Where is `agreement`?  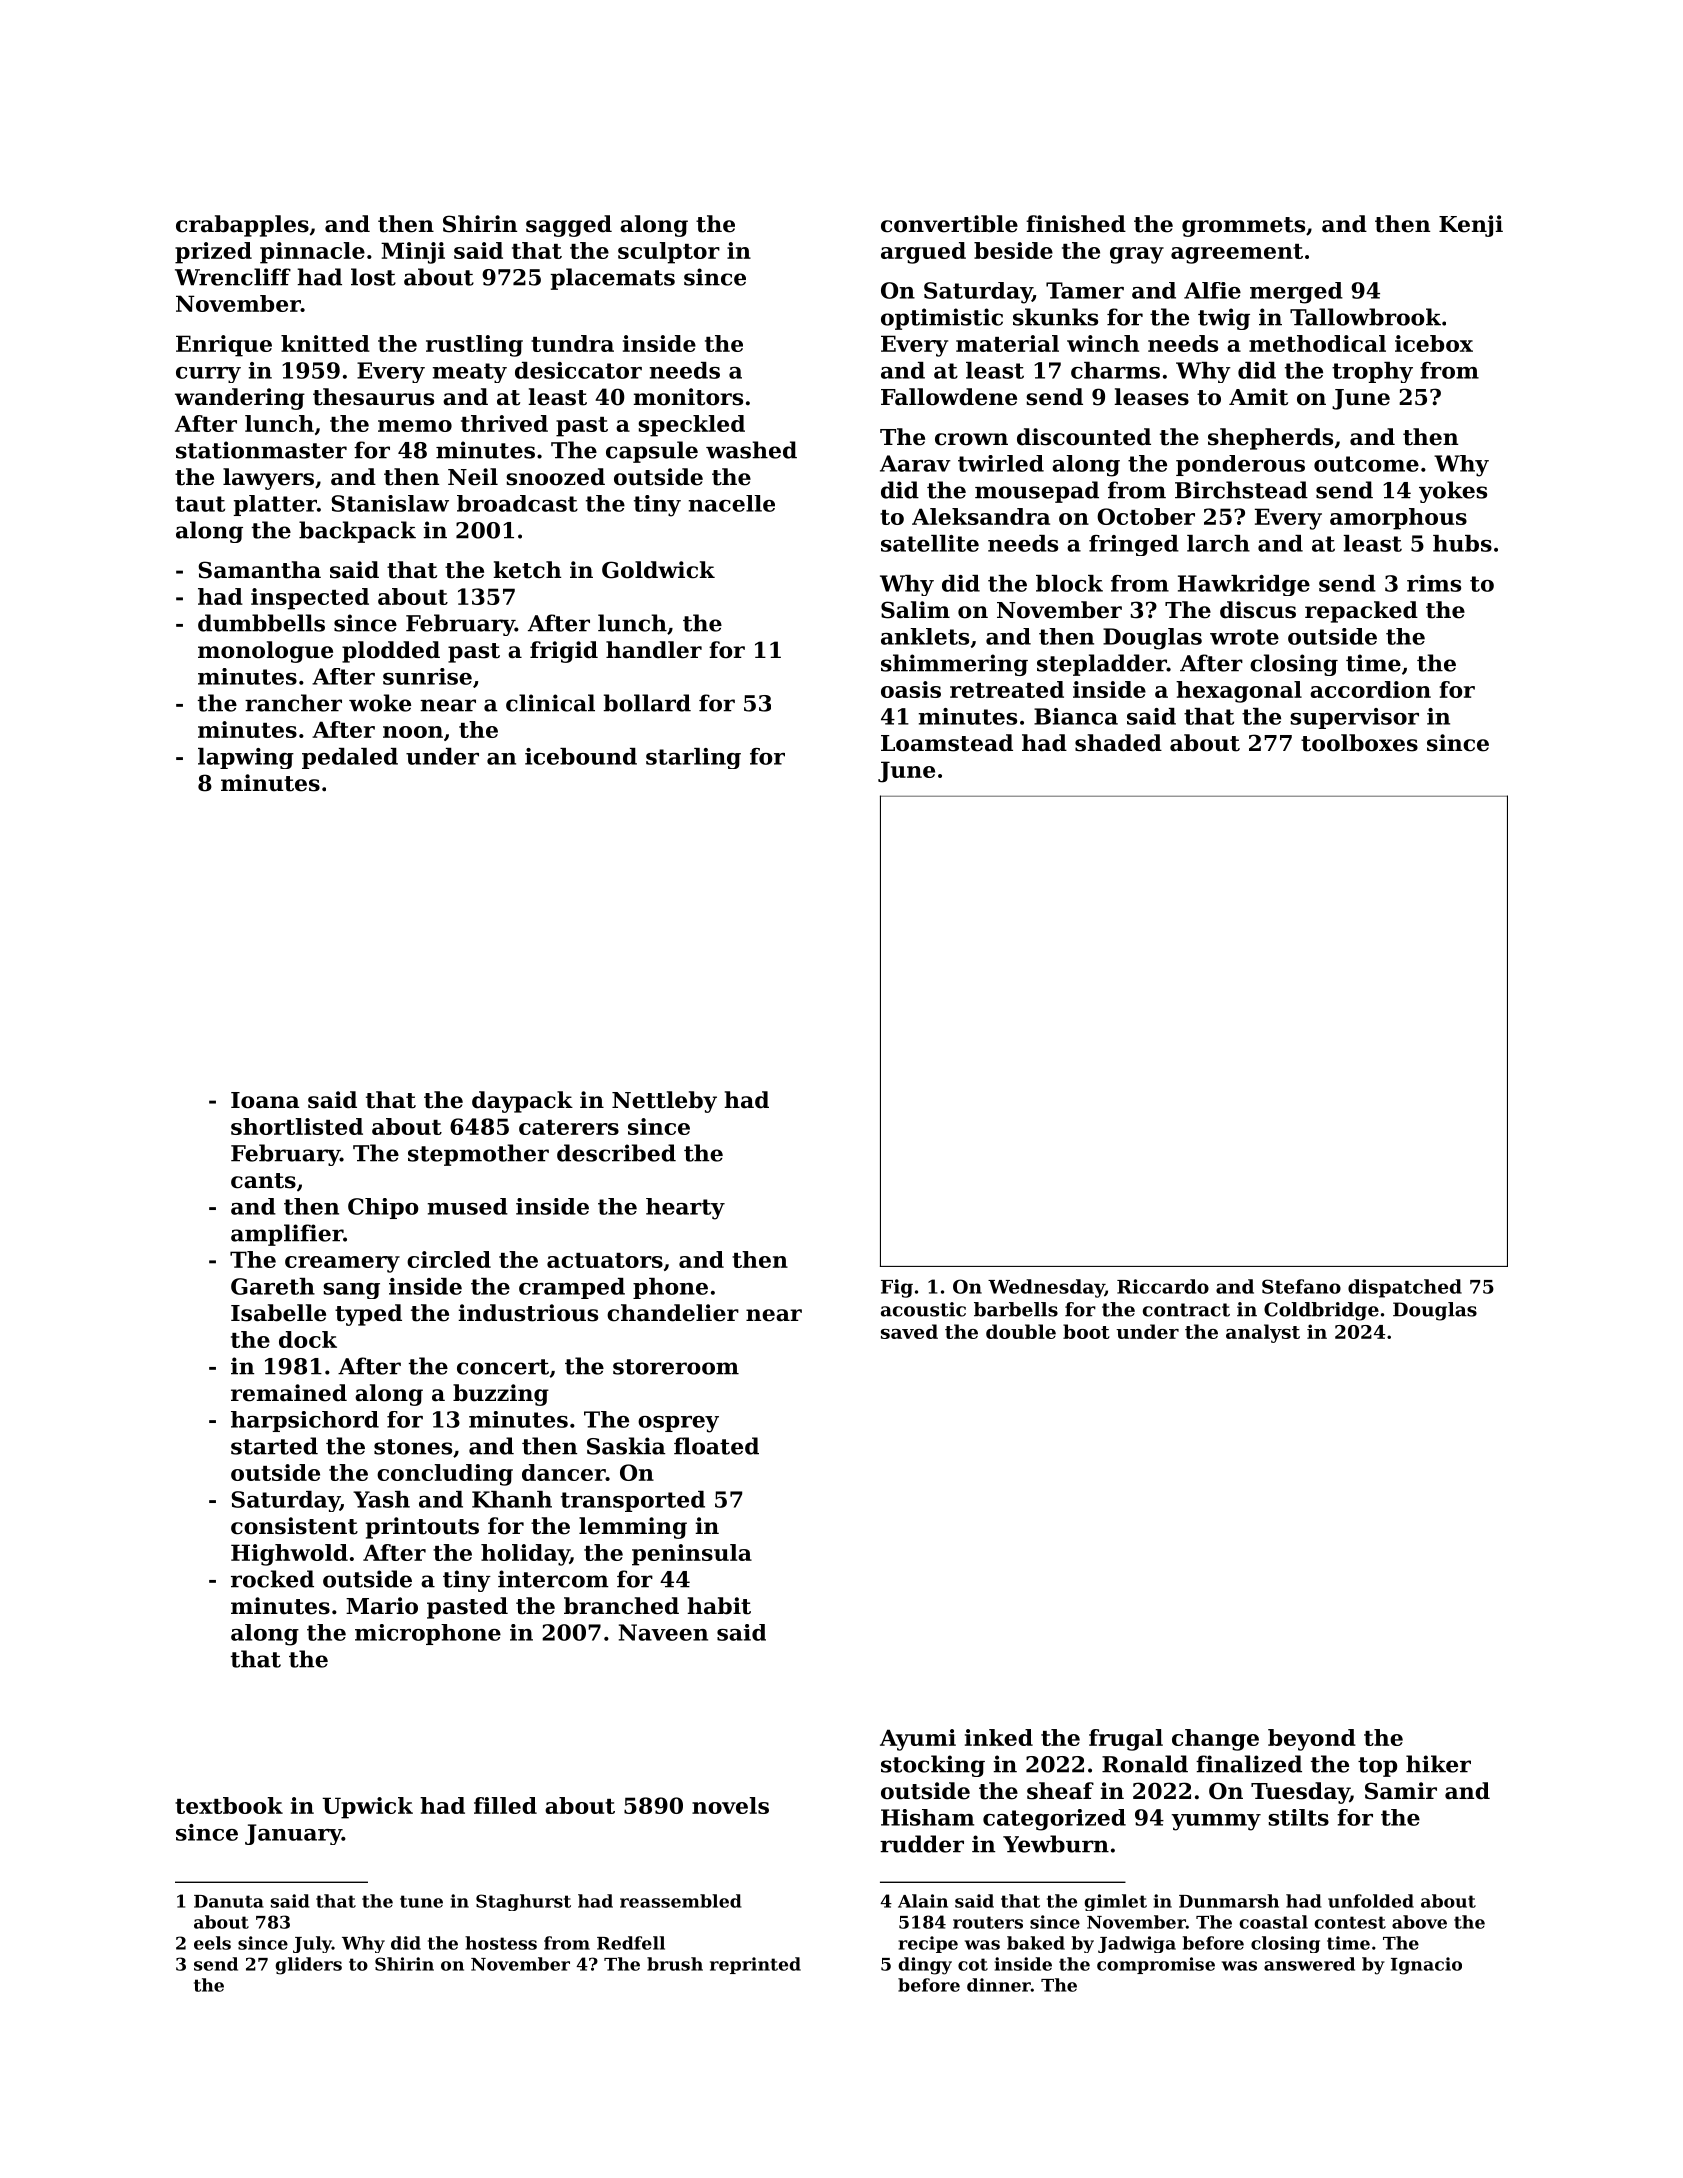 agreement is located at coordinates (1237, 254).
